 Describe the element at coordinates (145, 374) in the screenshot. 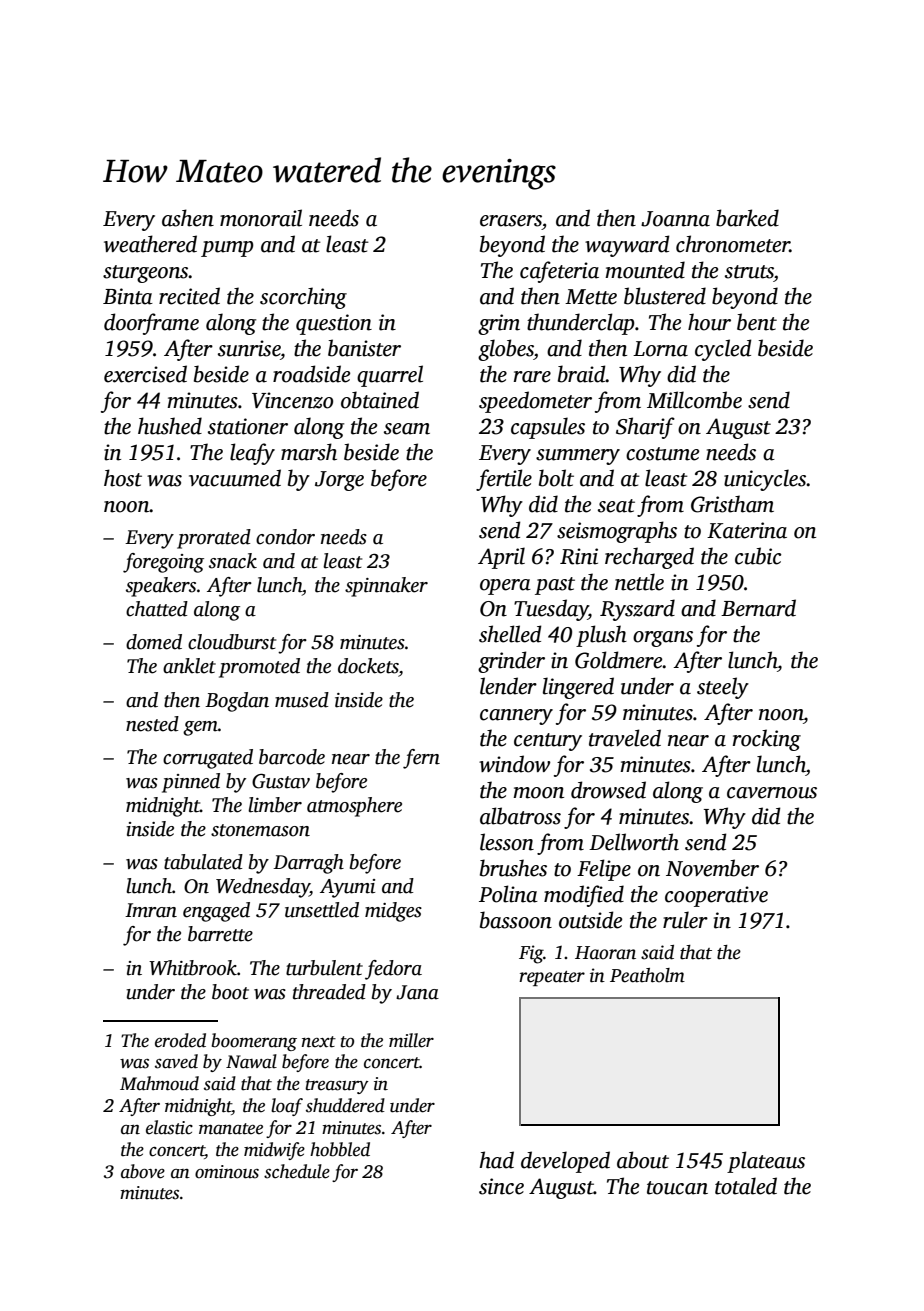

I see `exercised` at that location.
